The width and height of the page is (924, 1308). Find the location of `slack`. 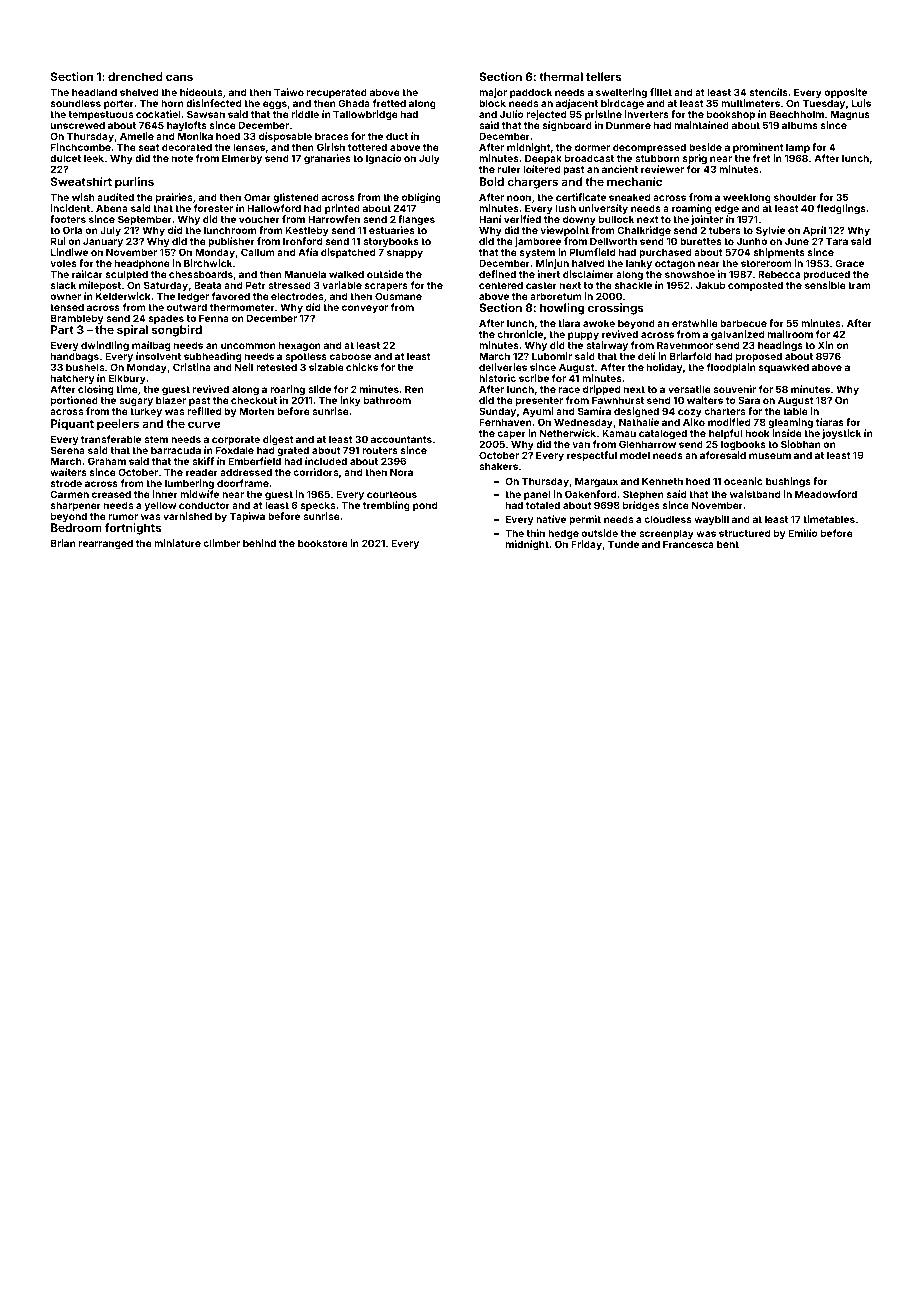

slack is located at coordinates (63, 285).
